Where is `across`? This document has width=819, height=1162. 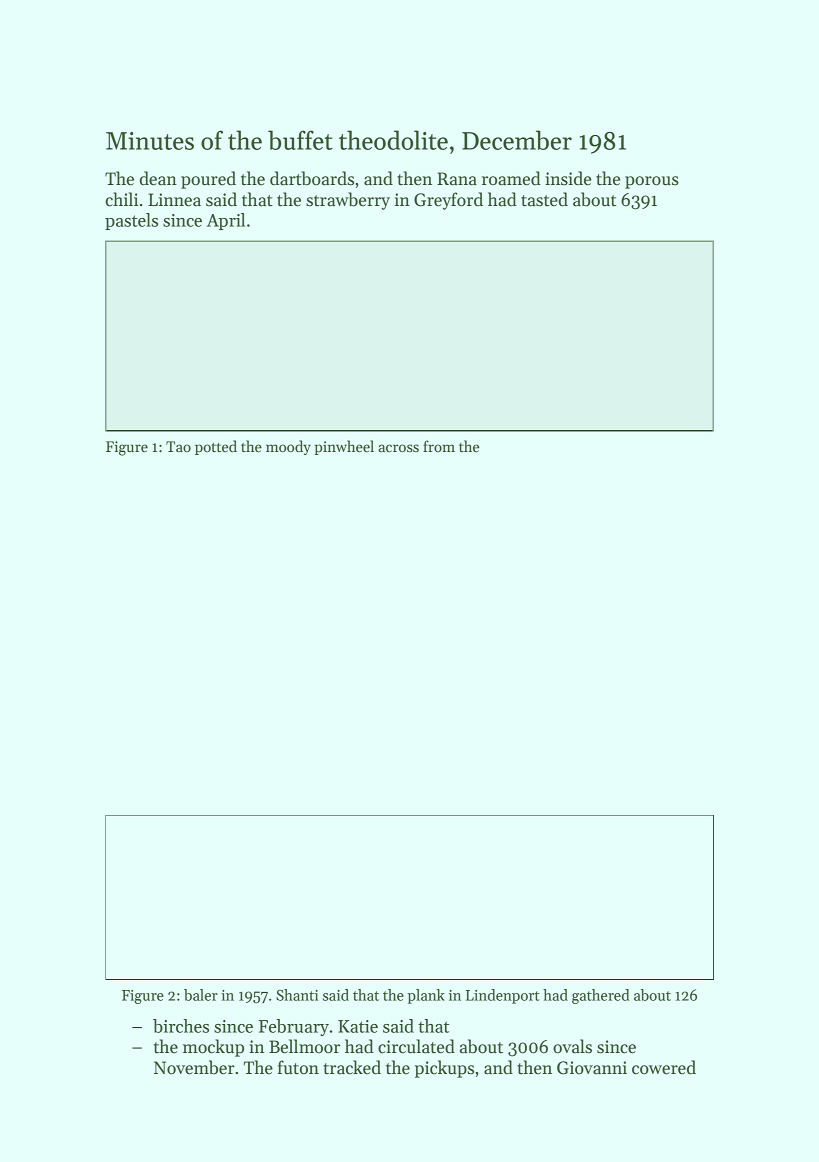
across is located at coordinates (398, 448).
